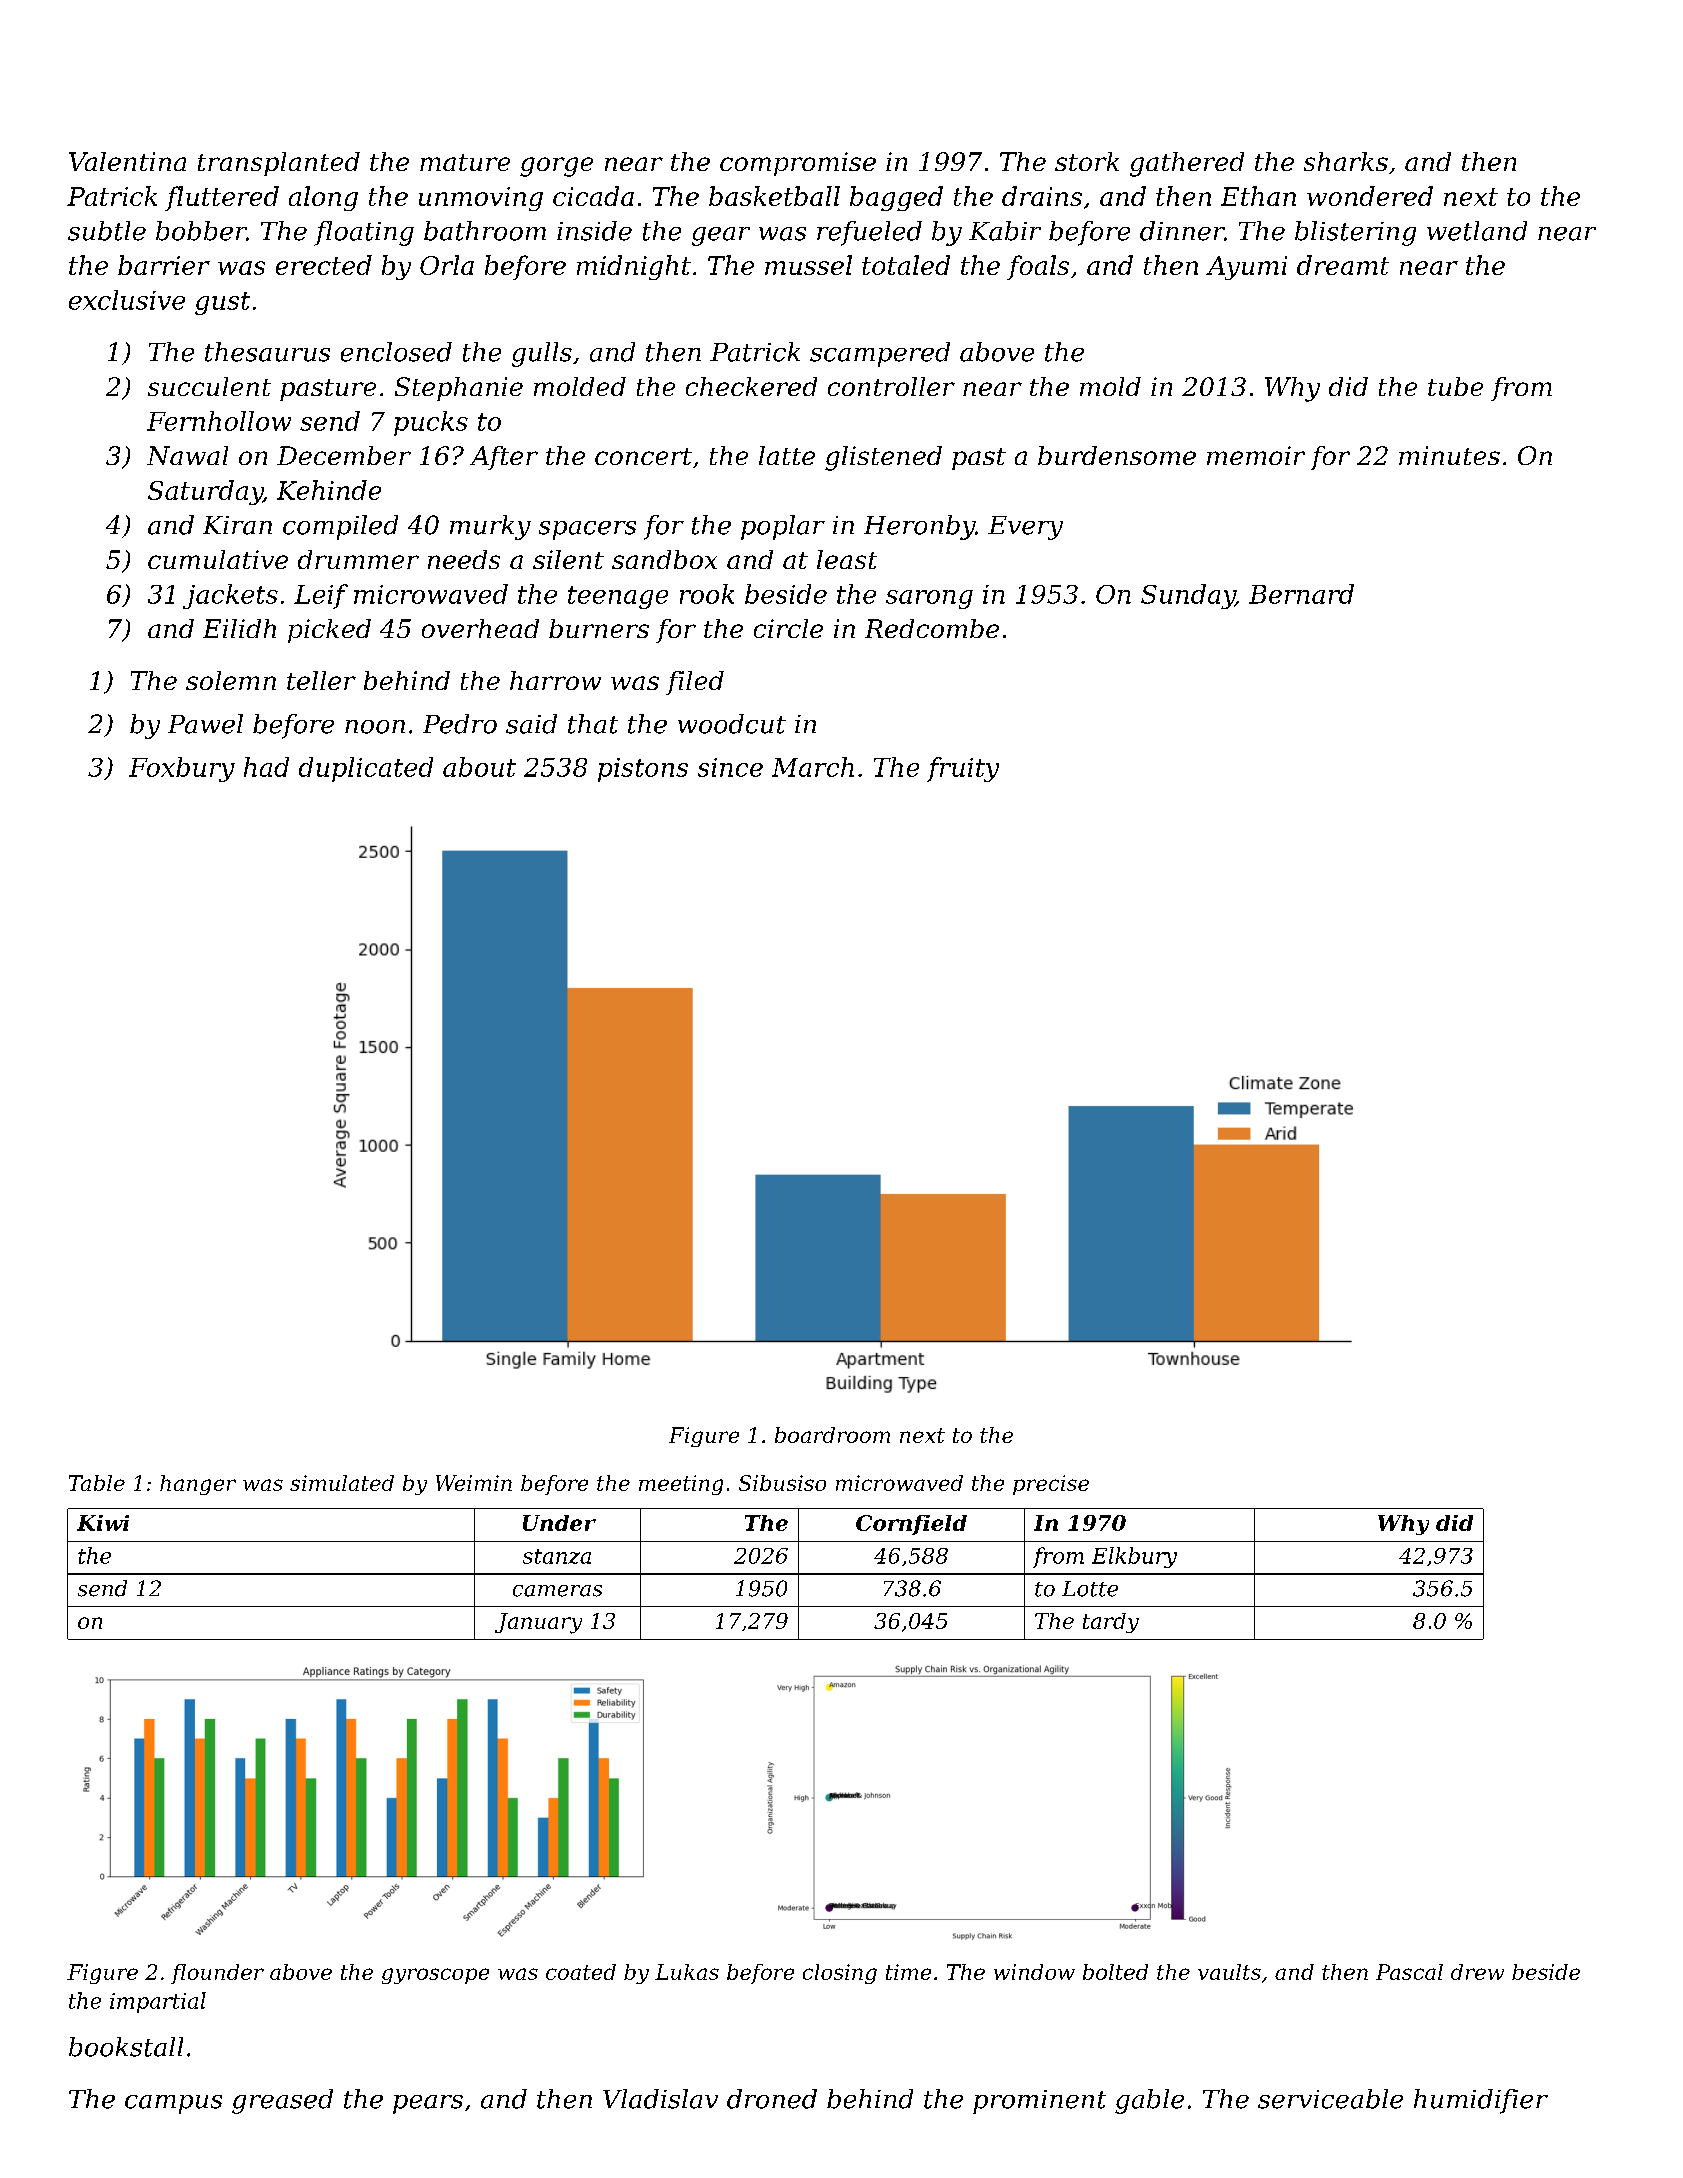 The width and height of the screenshot is (1683, 2178). I want to click on boardroom, so click(832, 1435).
